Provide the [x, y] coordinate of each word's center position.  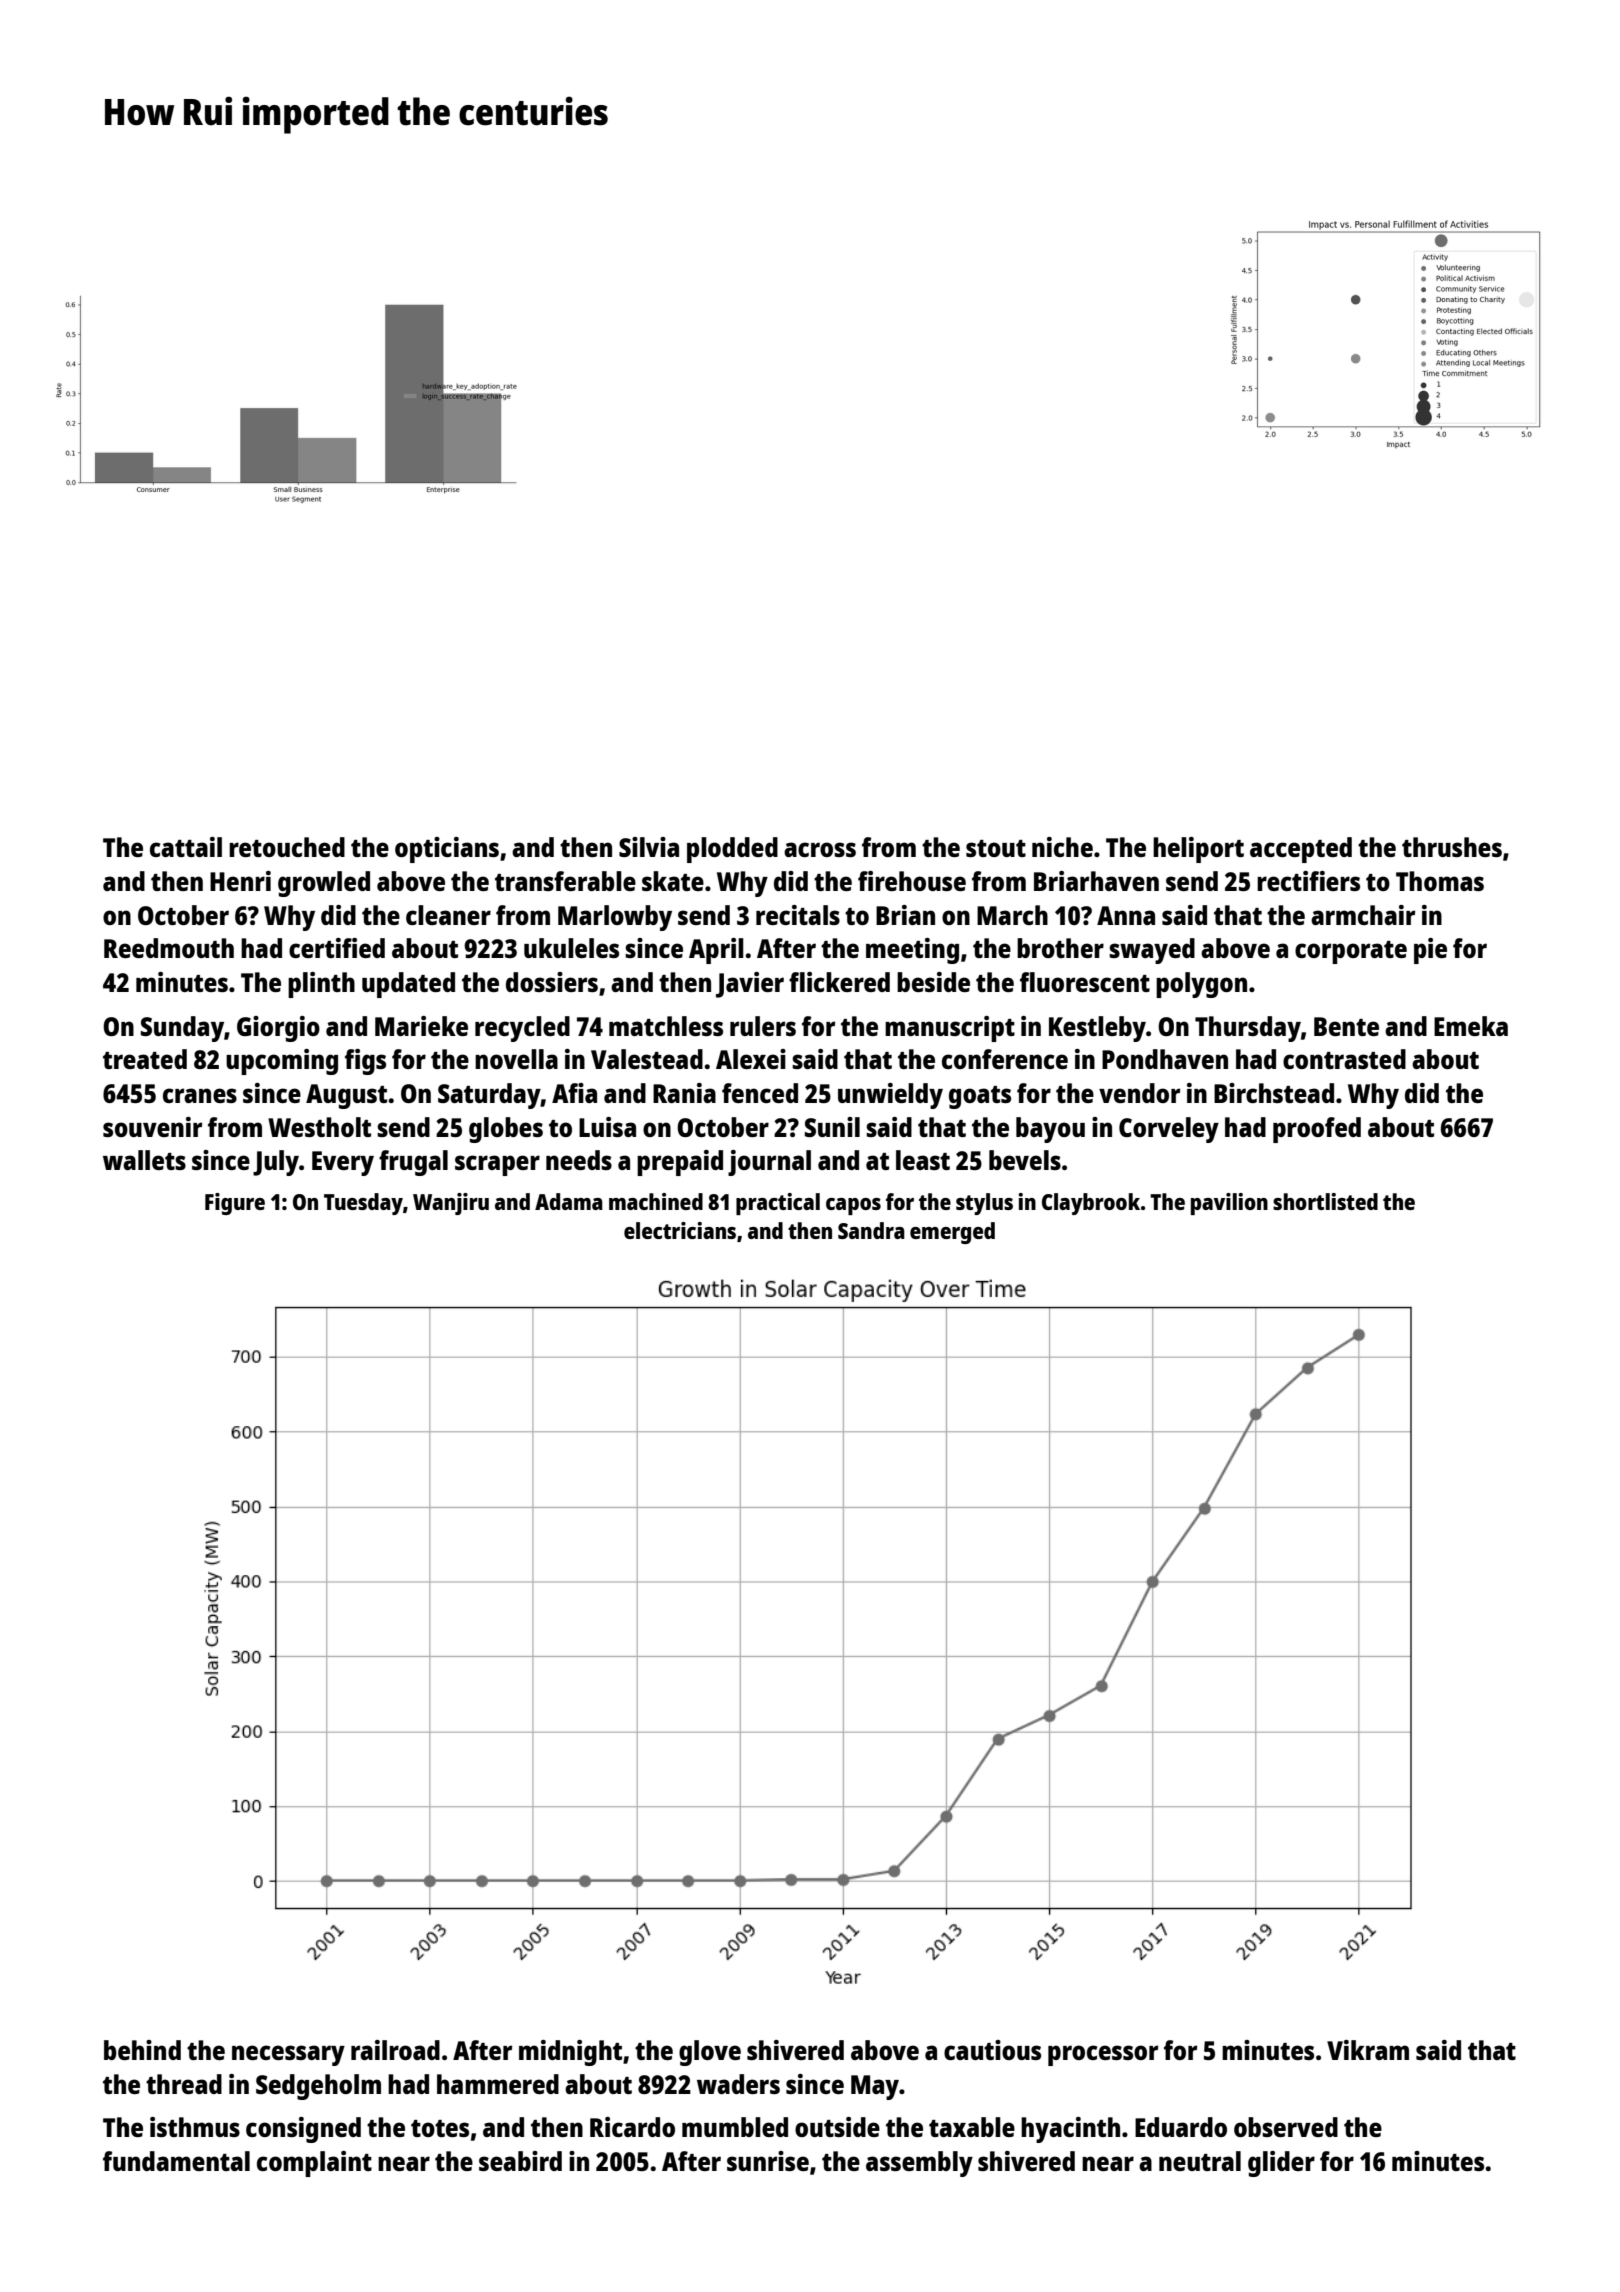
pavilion [1229, 1204]
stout [996, 848]
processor [1103, 2055]
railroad [395, 2050]
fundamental [176, 2161]
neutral [1200, 2161]
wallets [144, 1160]
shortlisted [1325, 1201]
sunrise [768, 2161]
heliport [1198, 850]
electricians [680, 1230]
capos [853, 1206]
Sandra [871, 1230]
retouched [287, 847]
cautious [992, 2050]
